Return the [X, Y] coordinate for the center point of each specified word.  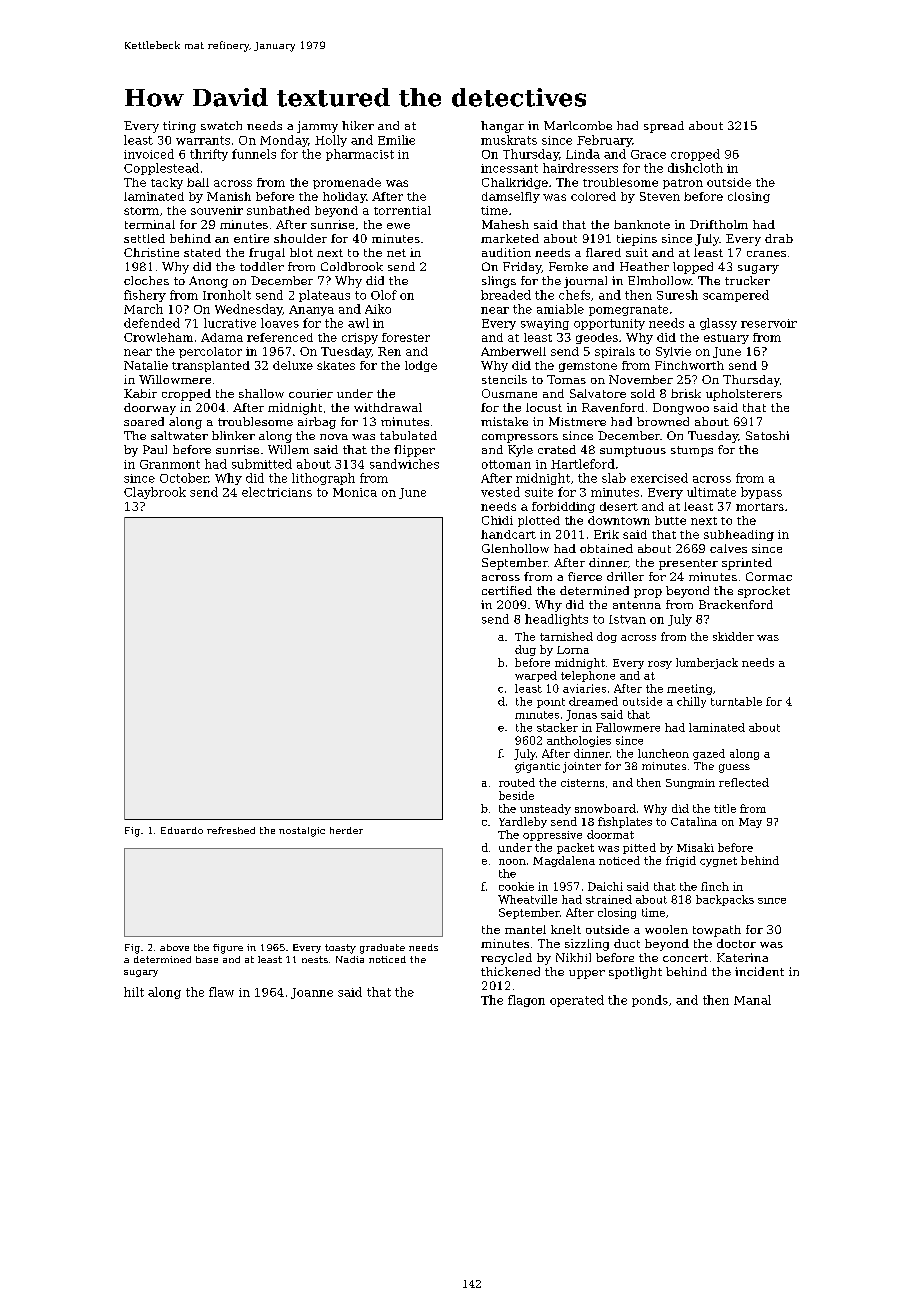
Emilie [396, 140]
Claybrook [155, 493]
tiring [179, 127]
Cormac [769, 576]
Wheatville [527, 899]
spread [664, 127]
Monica [355, 492]
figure [228, 949]
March [143, 309]
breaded [506, 295]
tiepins [637, 240]
